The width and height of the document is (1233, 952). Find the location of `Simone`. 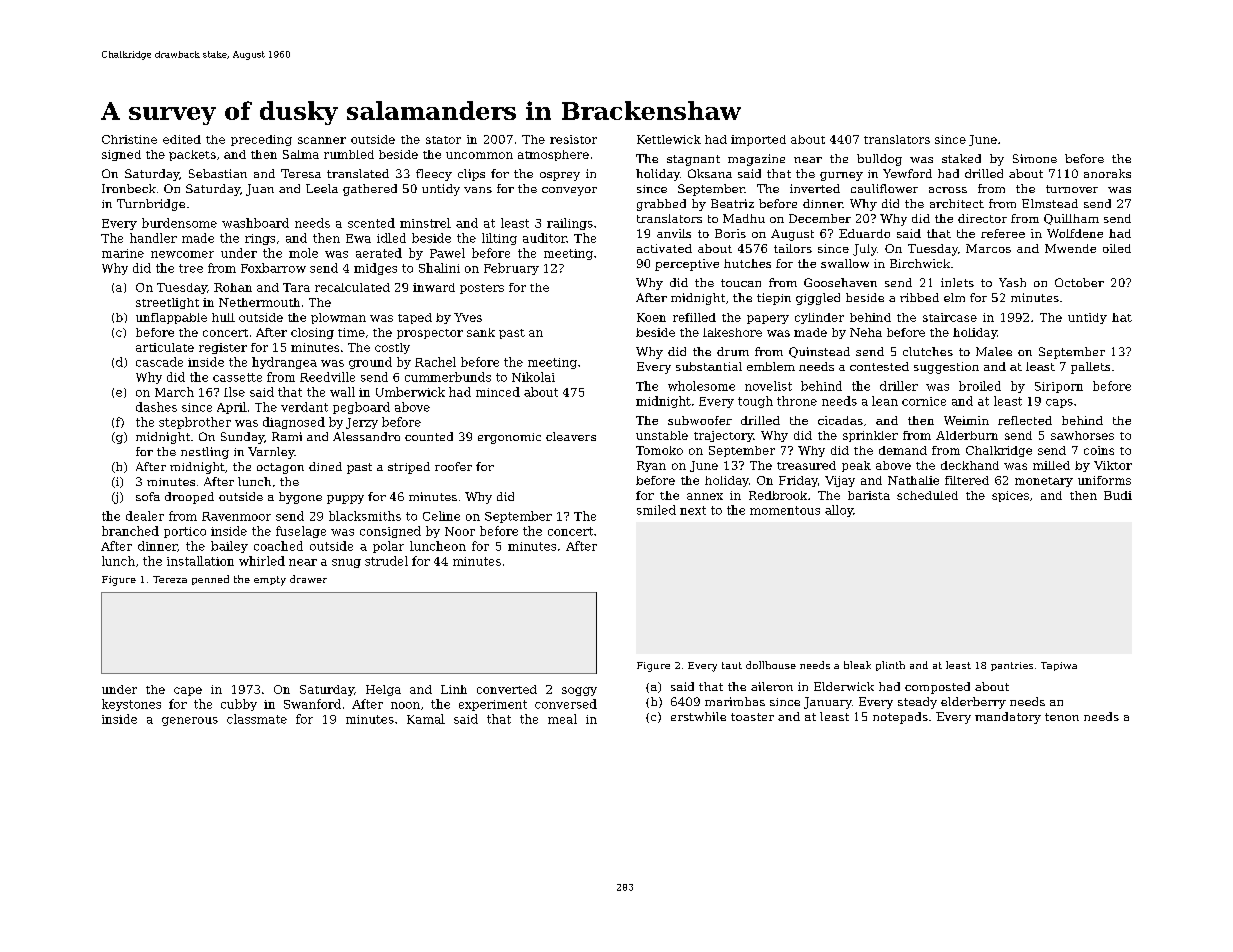

Simone is located at coordinates (1035, 158).
